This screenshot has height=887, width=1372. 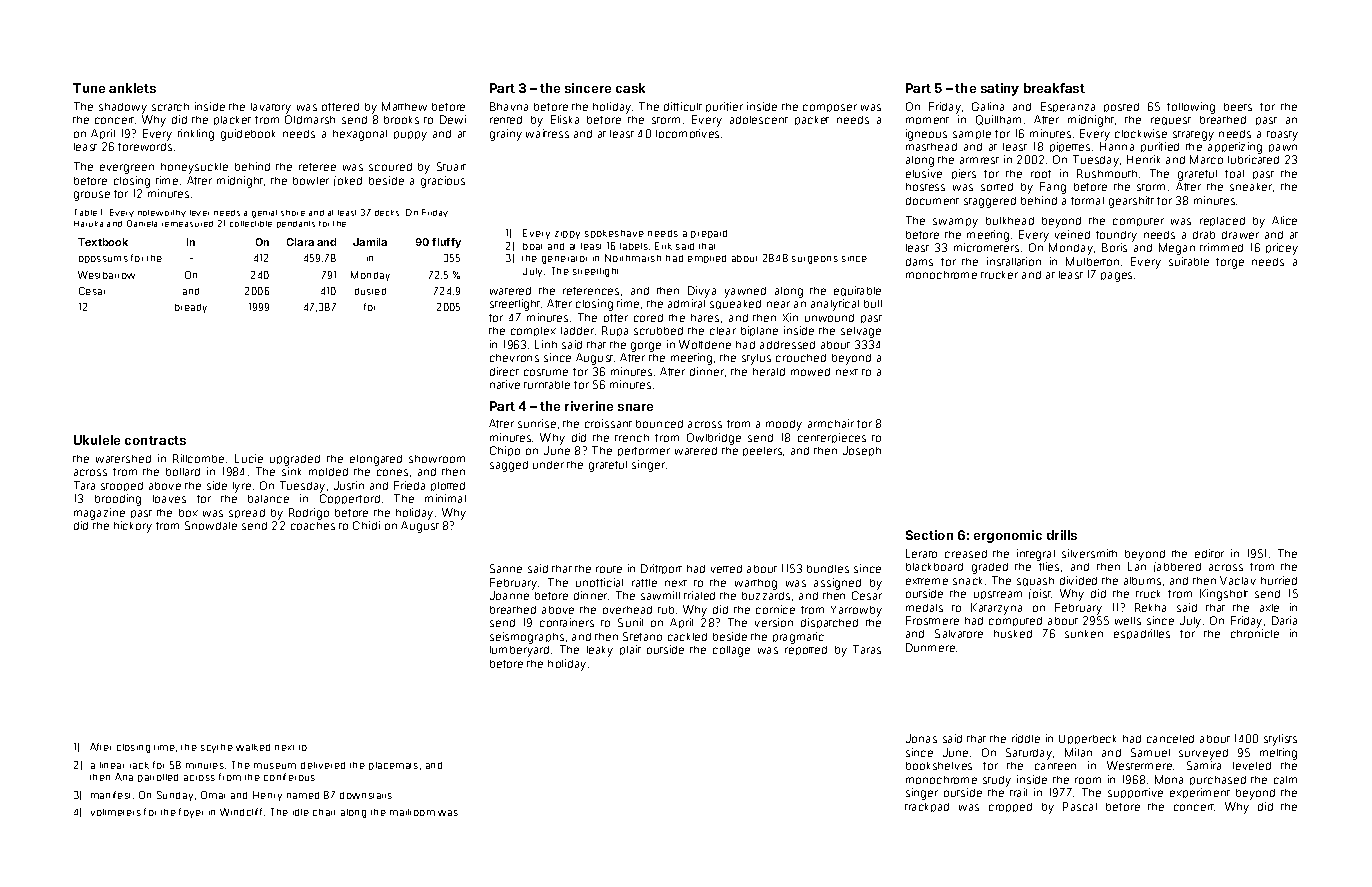 I want to click on Westbarrow, so click(x=106, y=275).
